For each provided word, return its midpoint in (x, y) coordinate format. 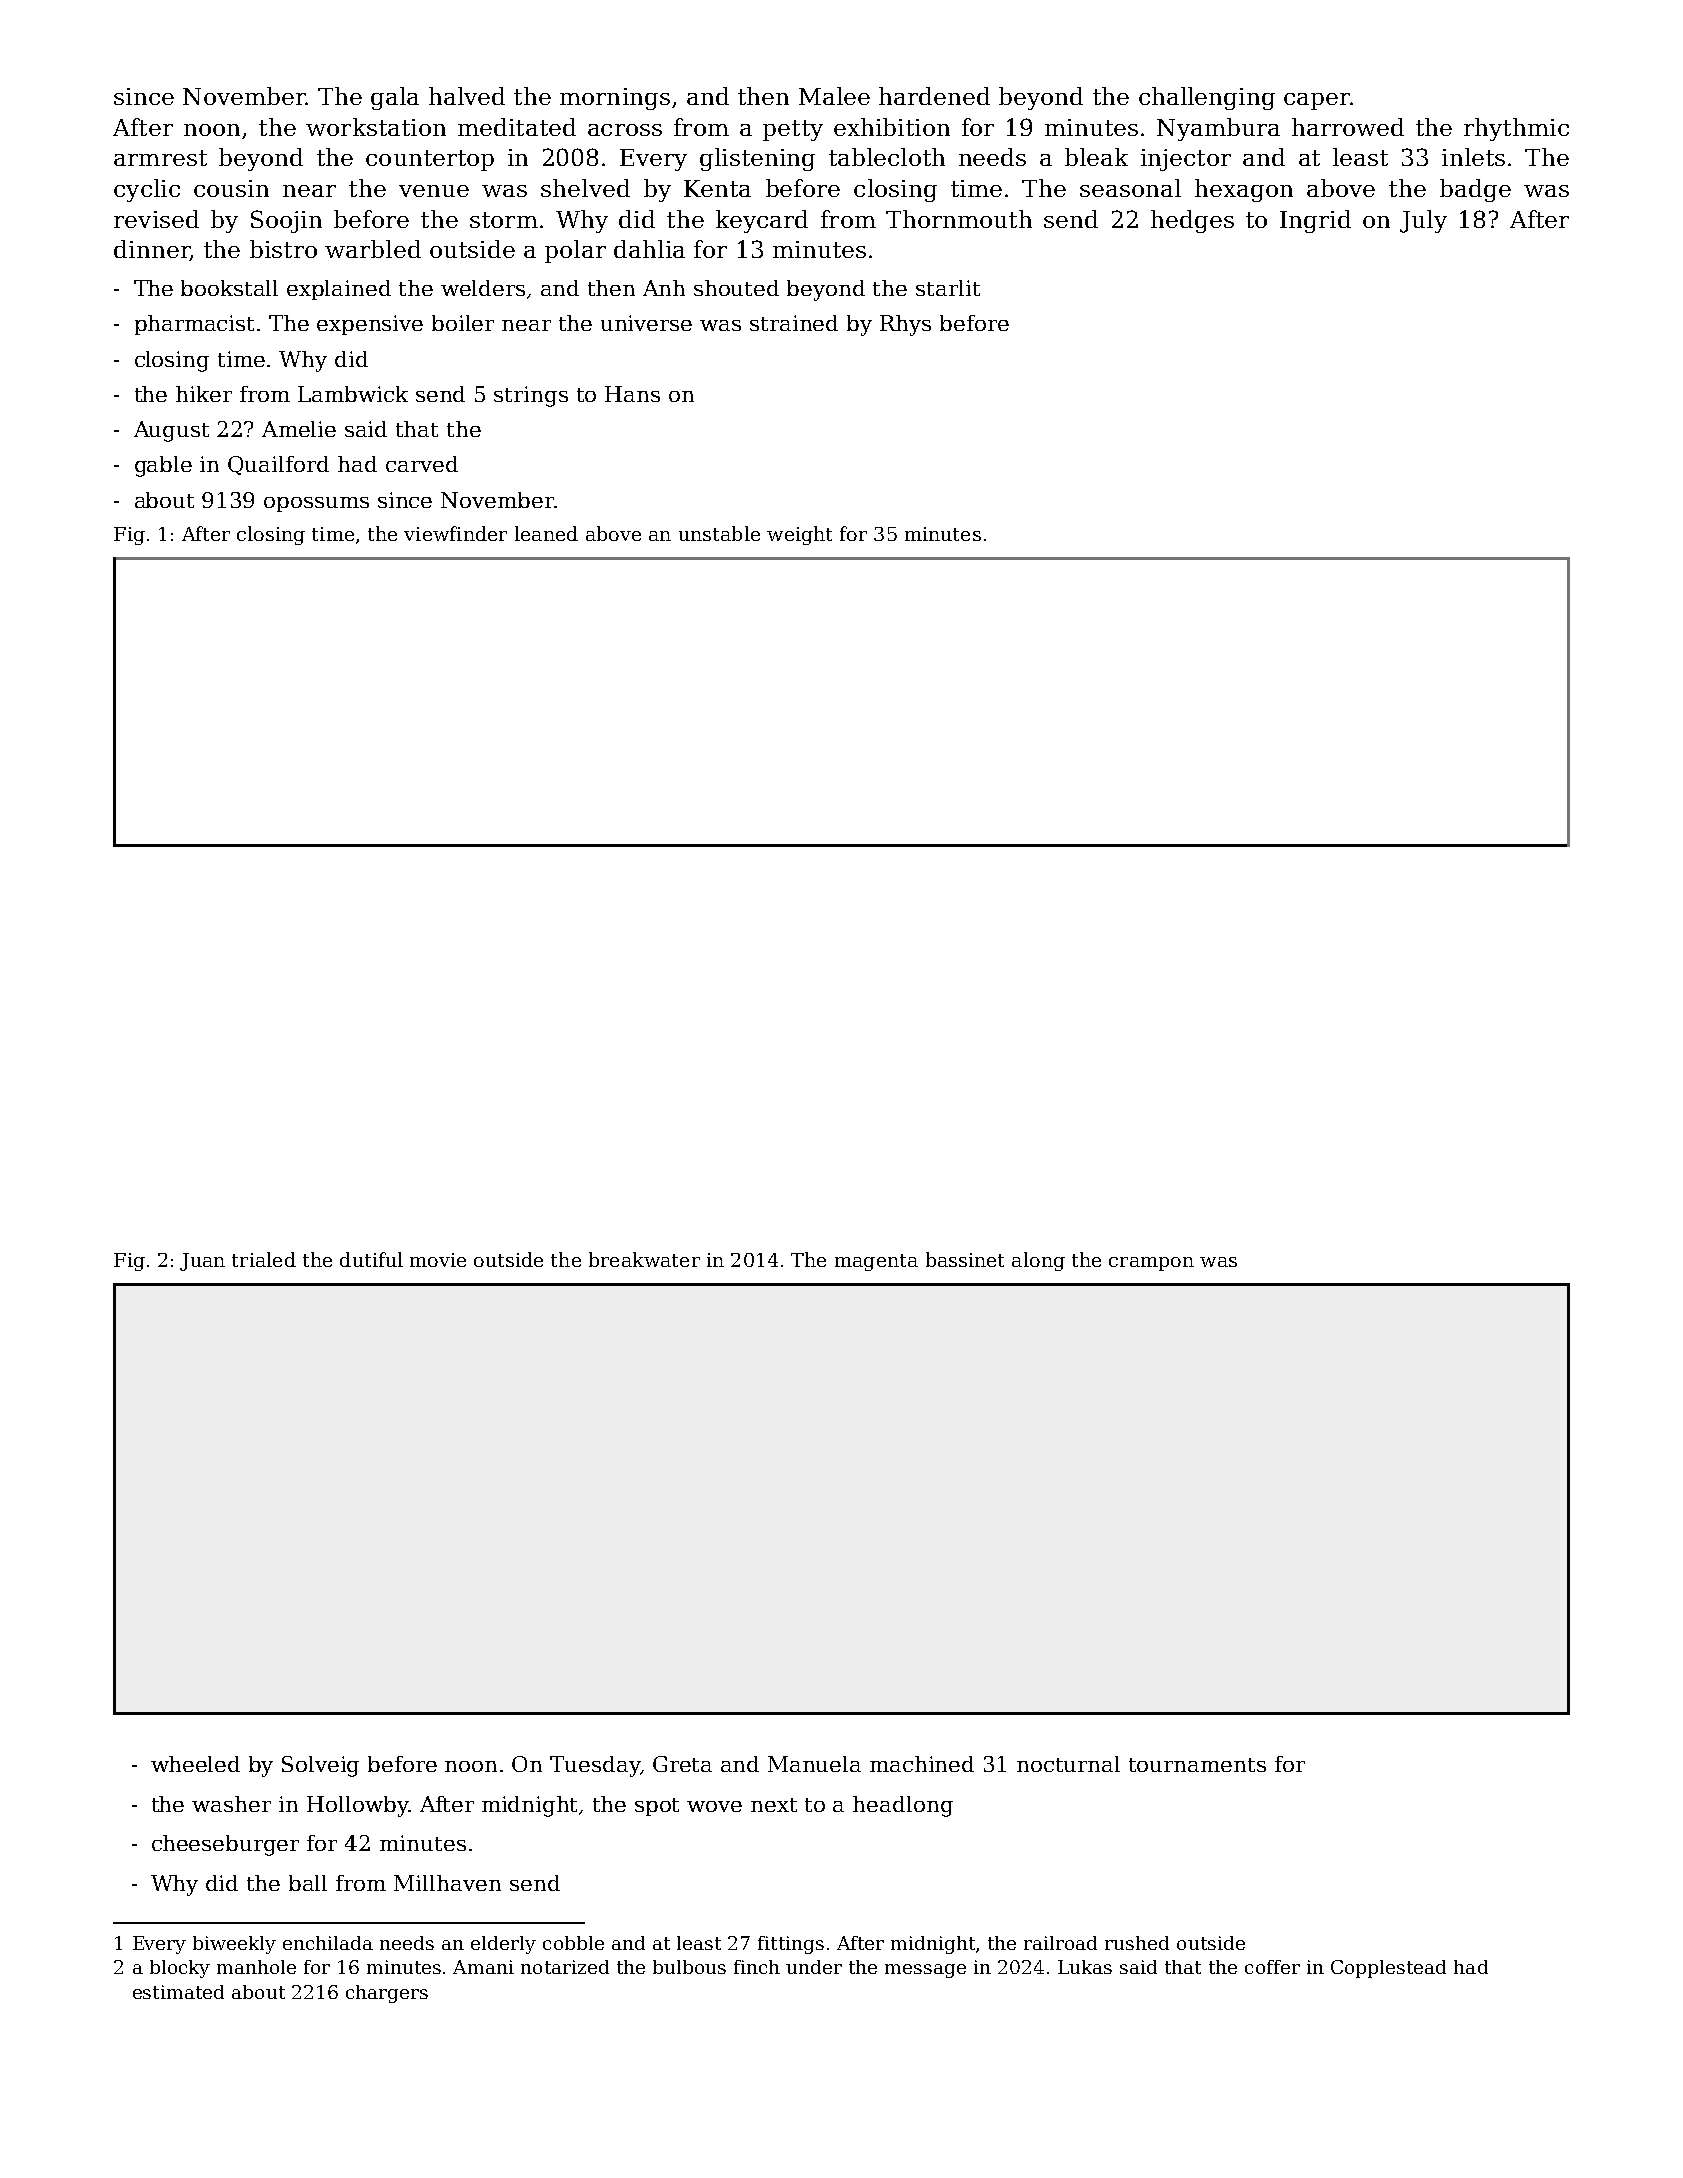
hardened (934, 96)
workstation (376, 127)
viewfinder (455, 533)
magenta (876, 1262)
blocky (180, 1969)
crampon (1151, 1264)
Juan (202, 1262)
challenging (1207, 98)
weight (799, 535)
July (1423, 221)
